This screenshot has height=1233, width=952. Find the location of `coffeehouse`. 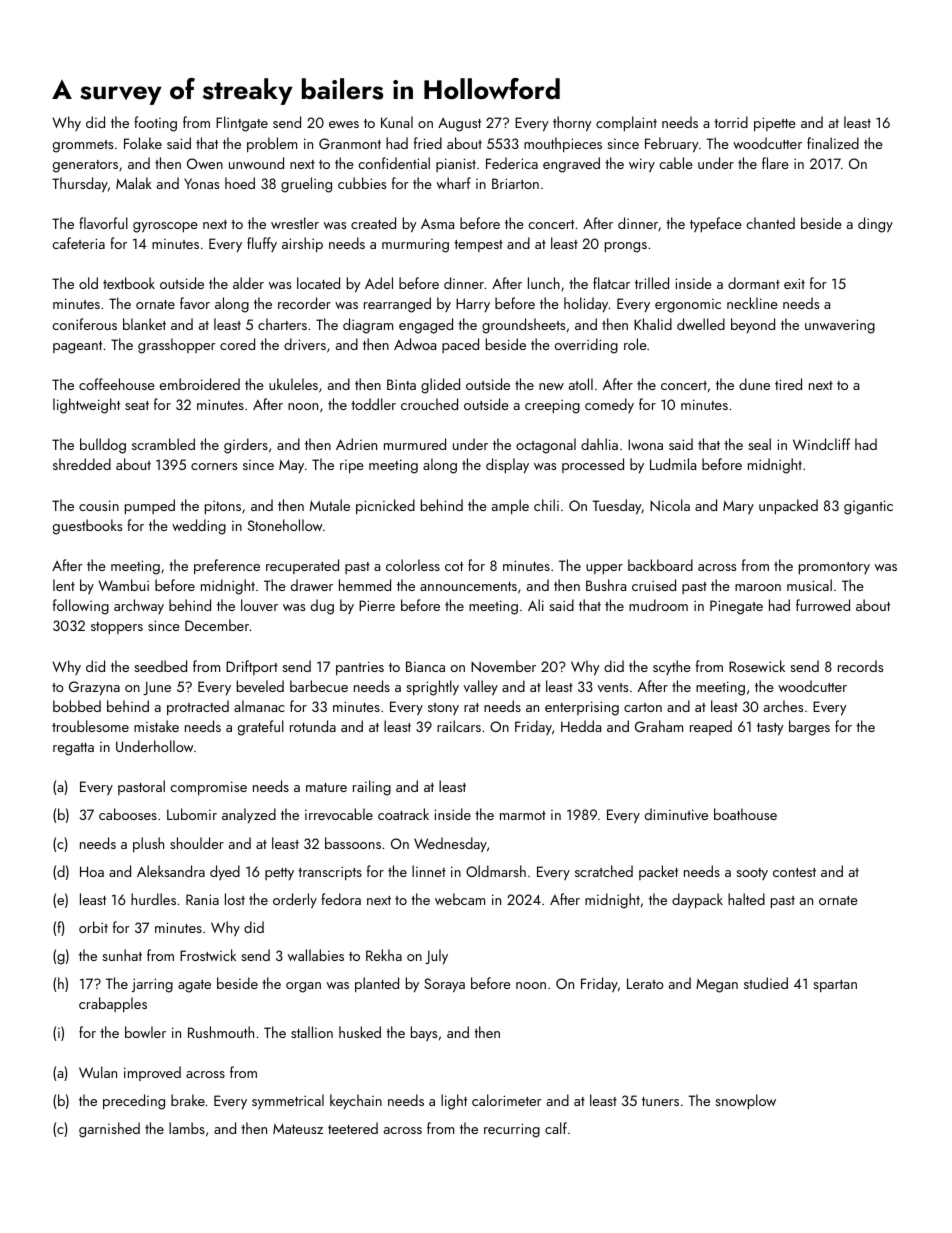

coffeehouse is located at coordinates (117, 384).
